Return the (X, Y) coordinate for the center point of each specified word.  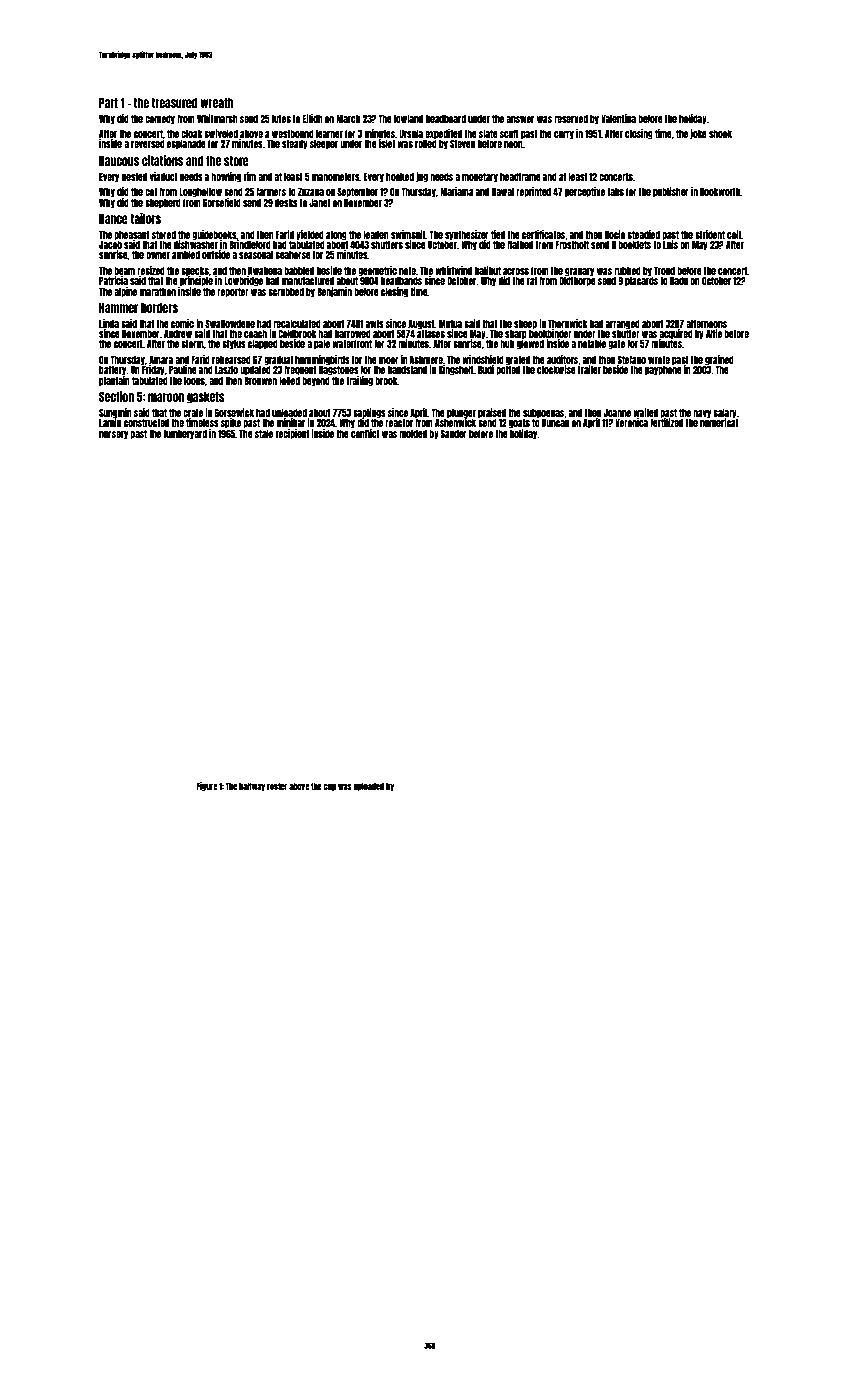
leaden (376, 235)
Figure (207, 786)
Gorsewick (234, 412)
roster (277, 786)
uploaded (369, 787)
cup (330, 787)
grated (518, 361)
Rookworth (720, 192)
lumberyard (185, 434)
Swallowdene (230, 323)
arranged (623, 325)
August (421, 324)
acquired (676, 334)
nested (134, 177)
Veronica (631, 422)
